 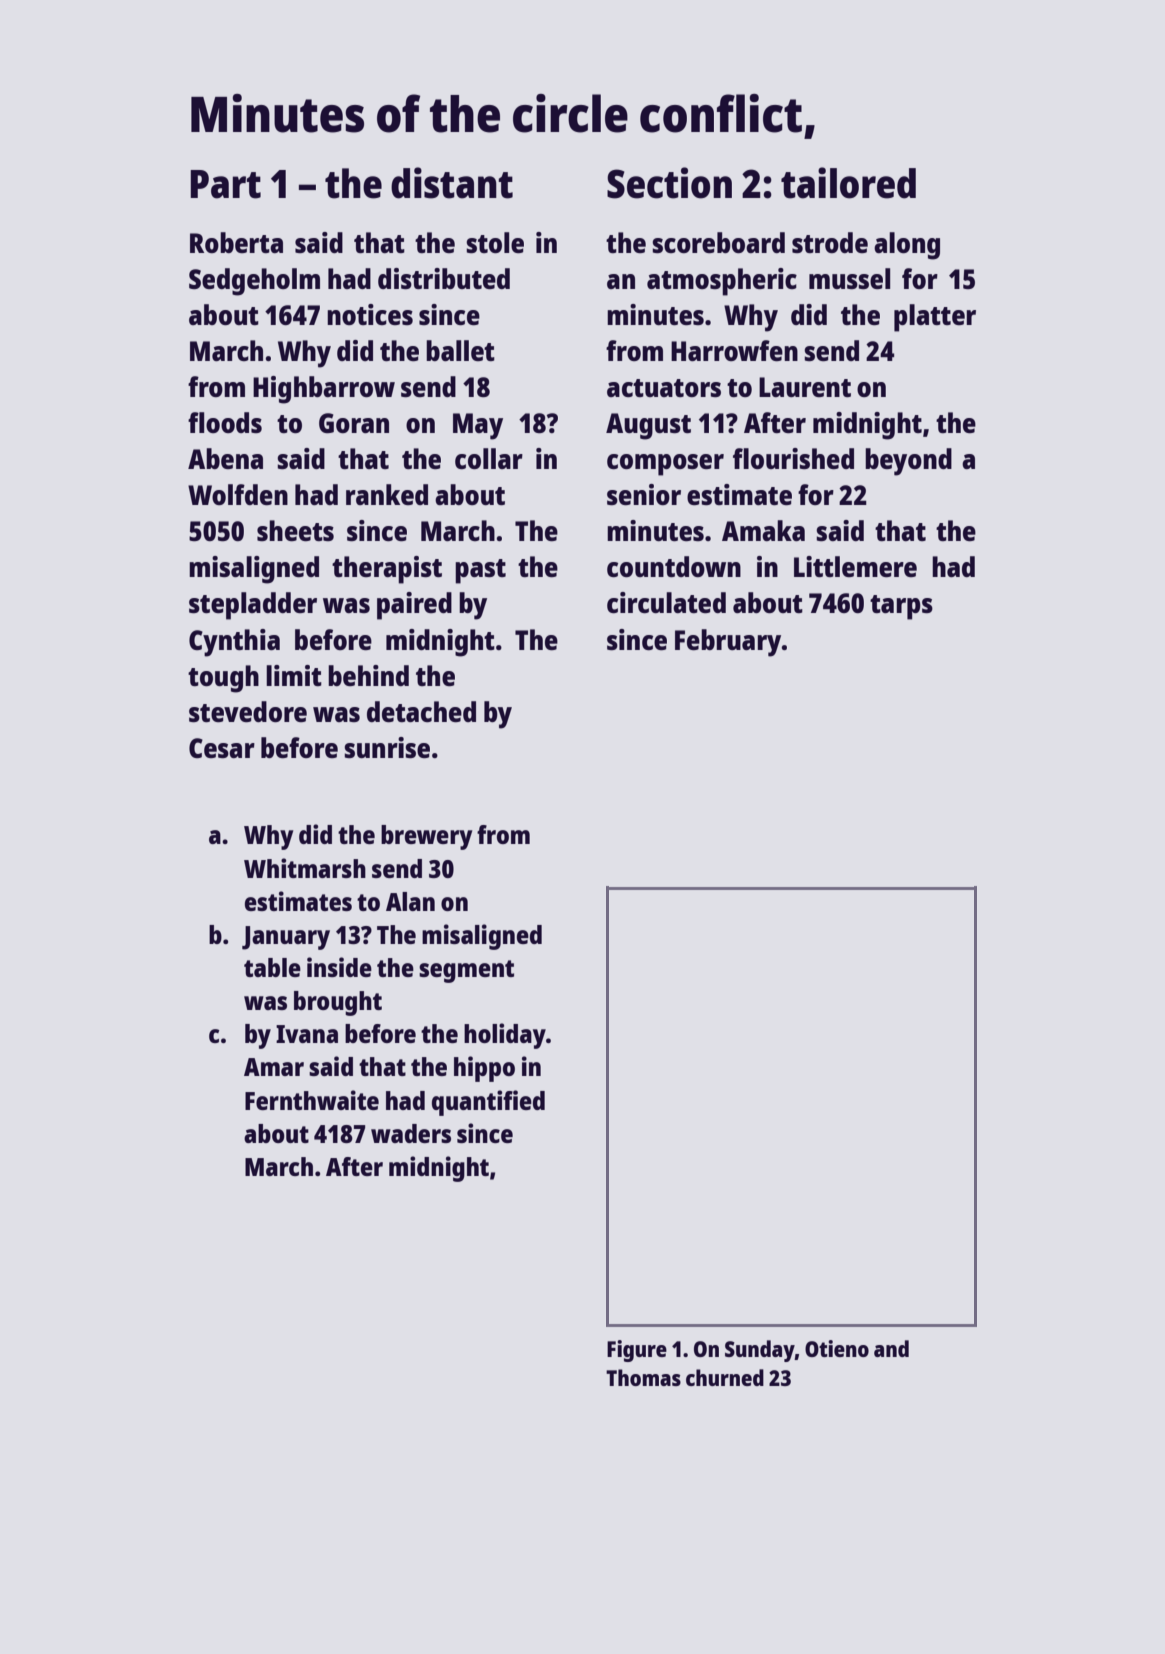 What do you see at coordinates (907, 246) in the image?
I see `along` at bounding box center [907, 246].
